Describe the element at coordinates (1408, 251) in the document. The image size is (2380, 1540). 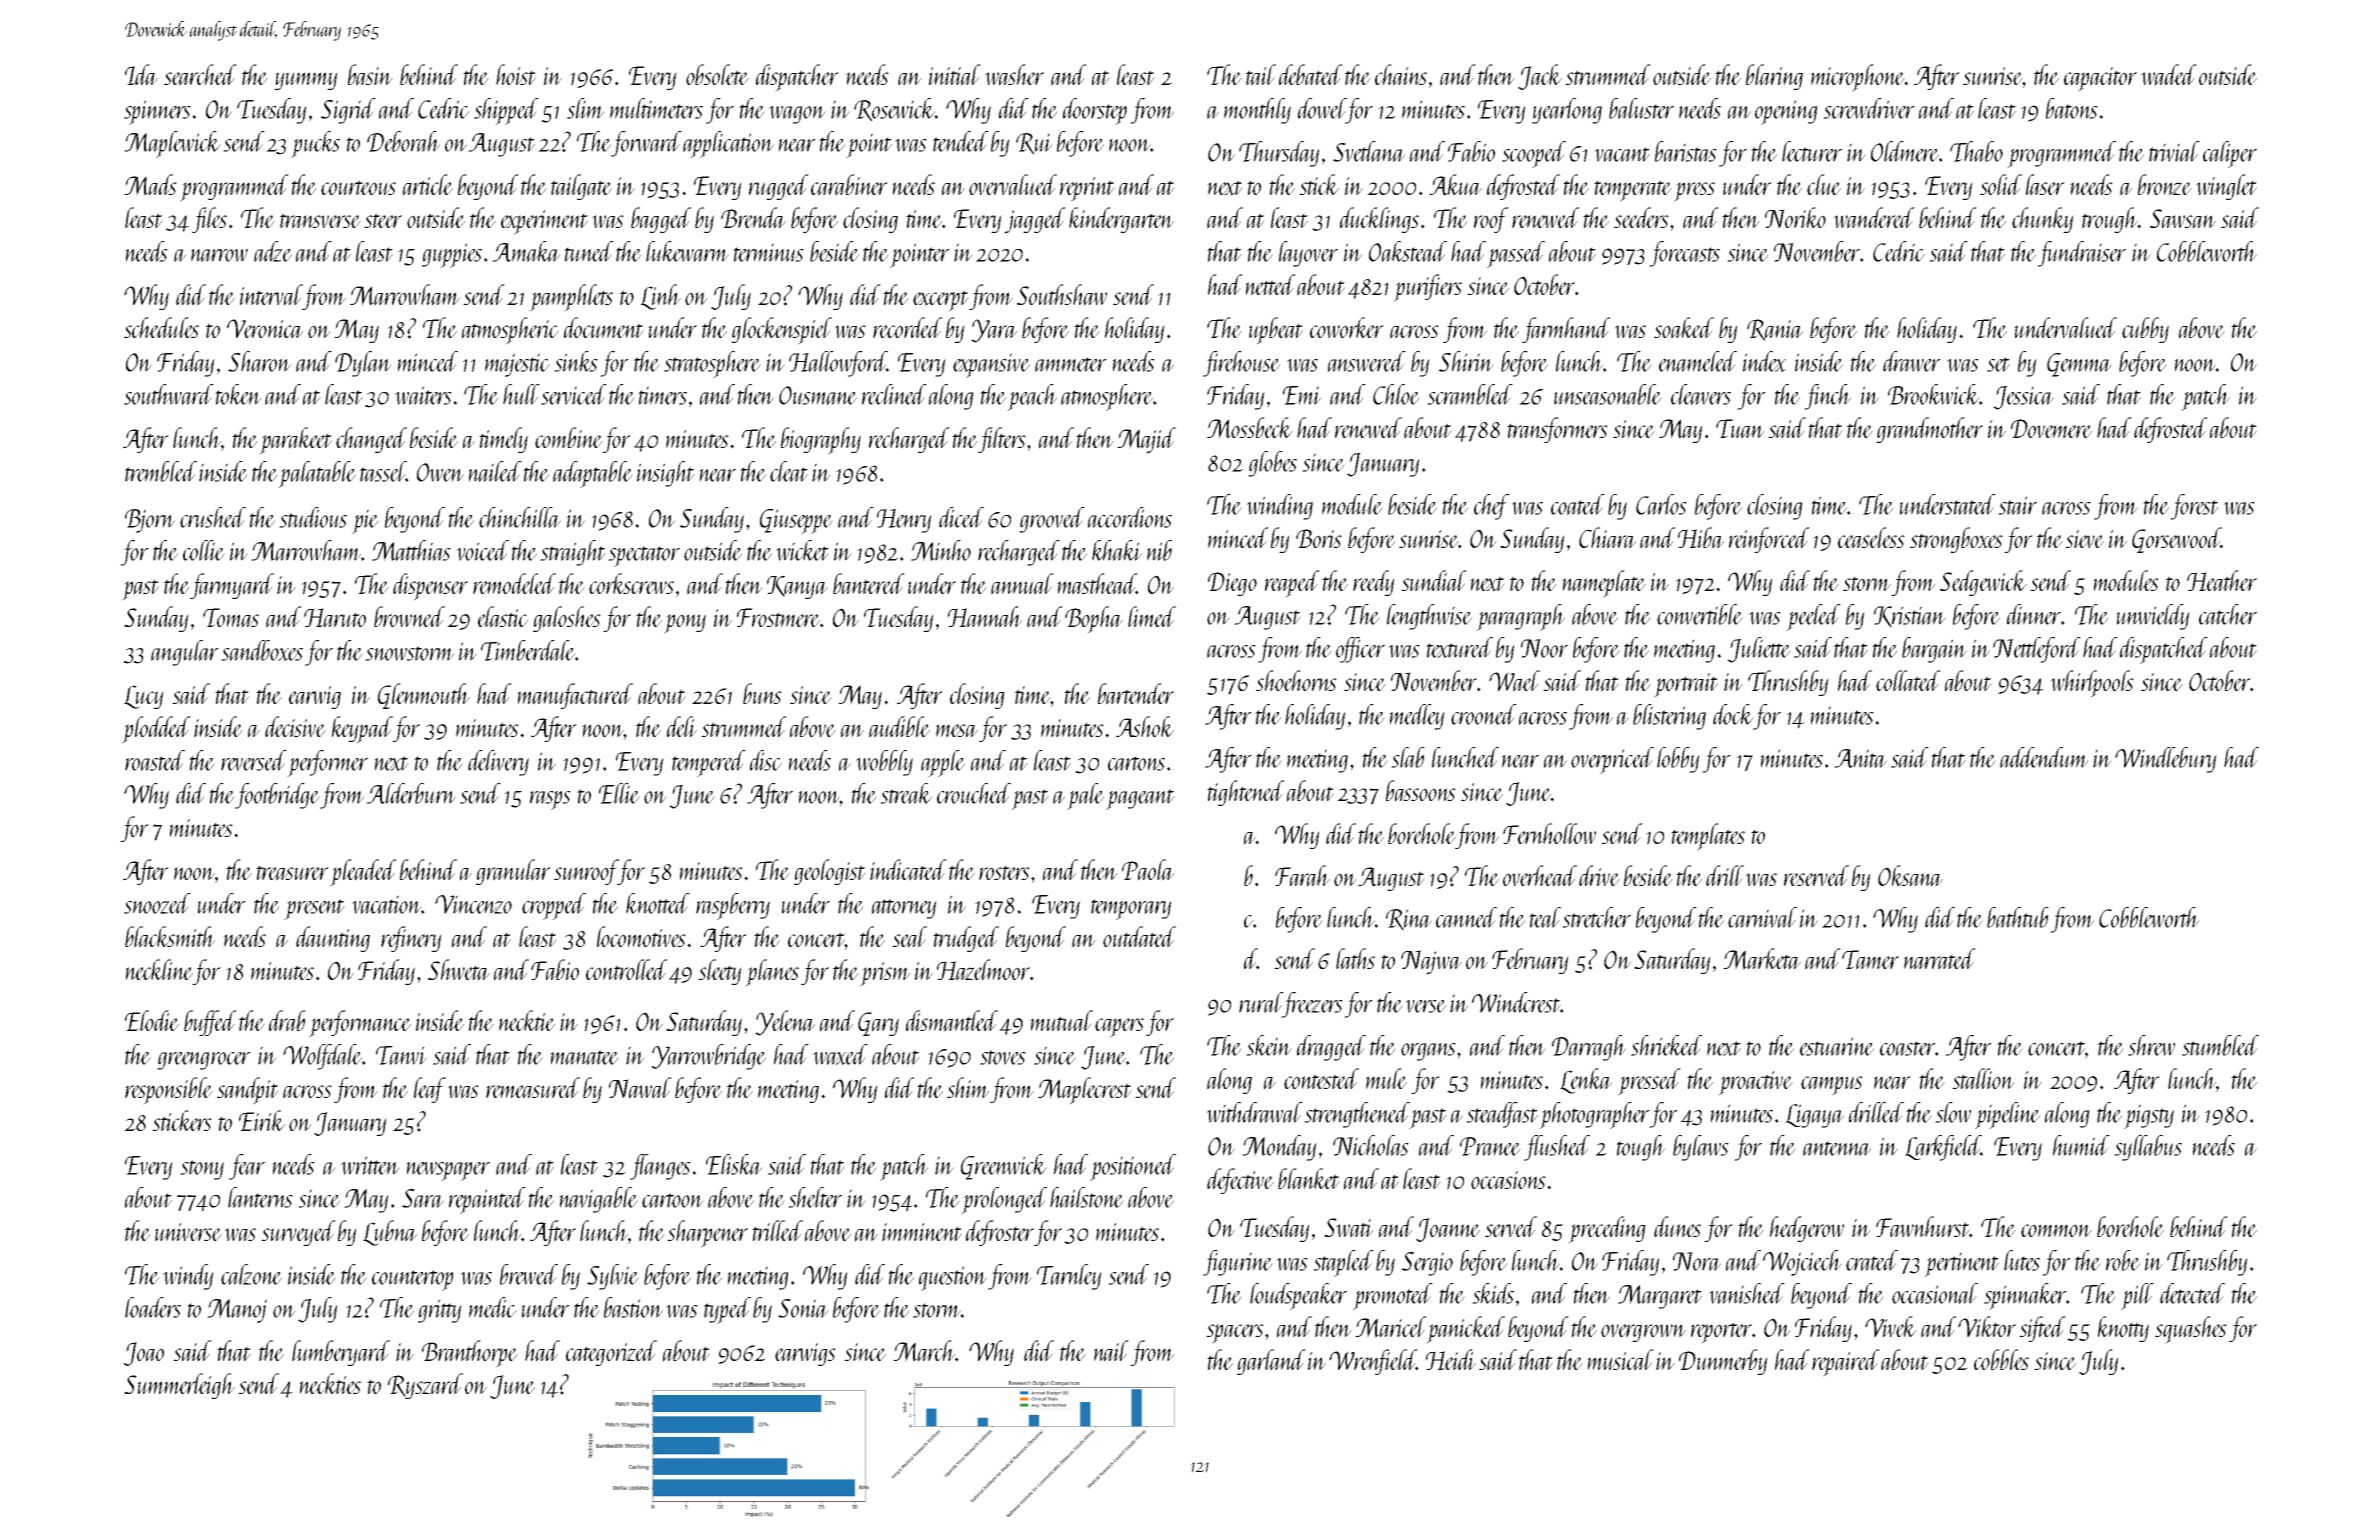
I see `Oakstead` at that location.
